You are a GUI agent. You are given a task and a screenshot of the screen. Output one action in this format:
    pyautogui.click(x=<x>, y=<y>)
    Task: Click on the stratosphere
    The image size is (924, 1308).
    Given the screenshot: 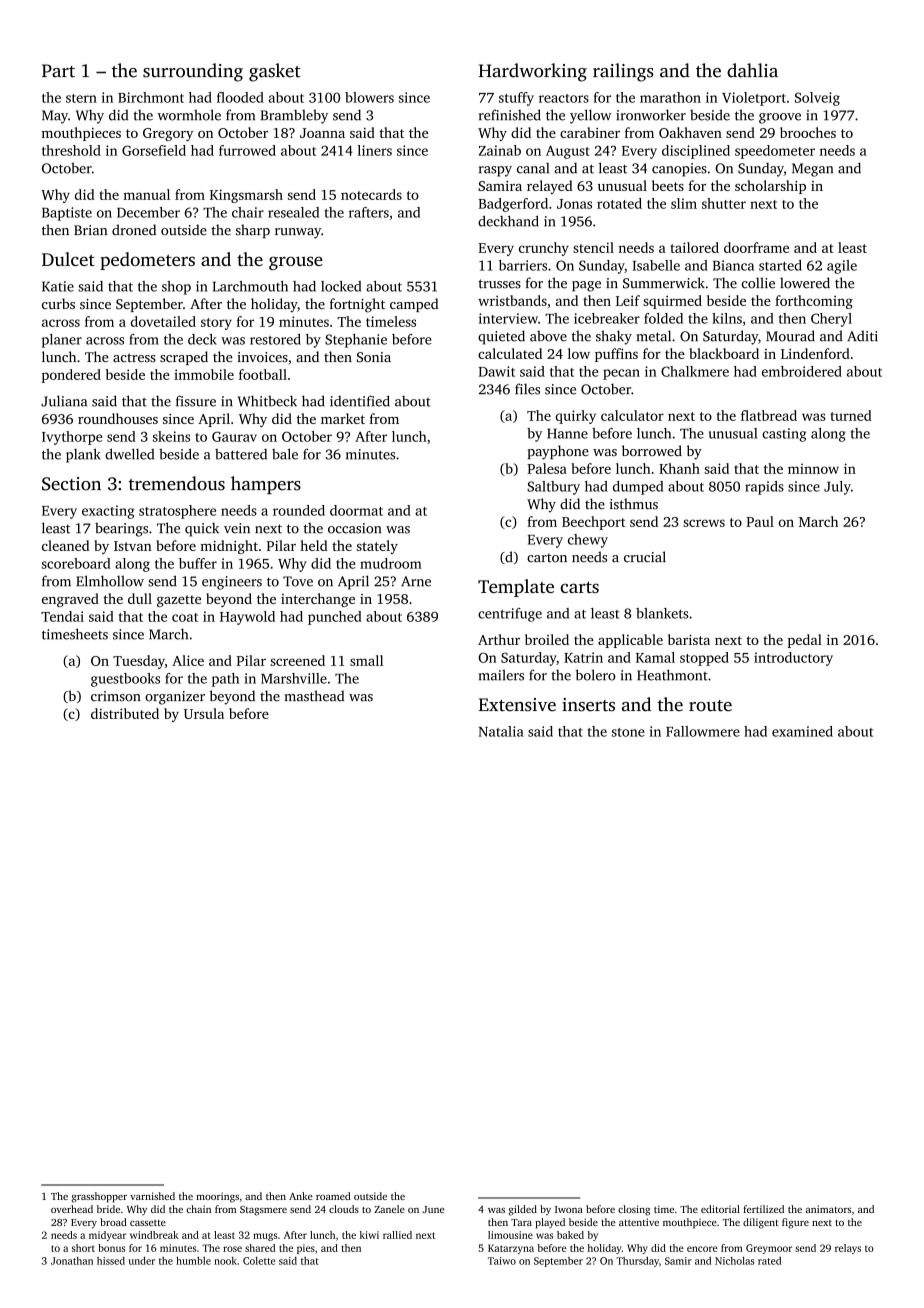 What is the action you would take?
    pyautogui.click(x=177, y=512)
